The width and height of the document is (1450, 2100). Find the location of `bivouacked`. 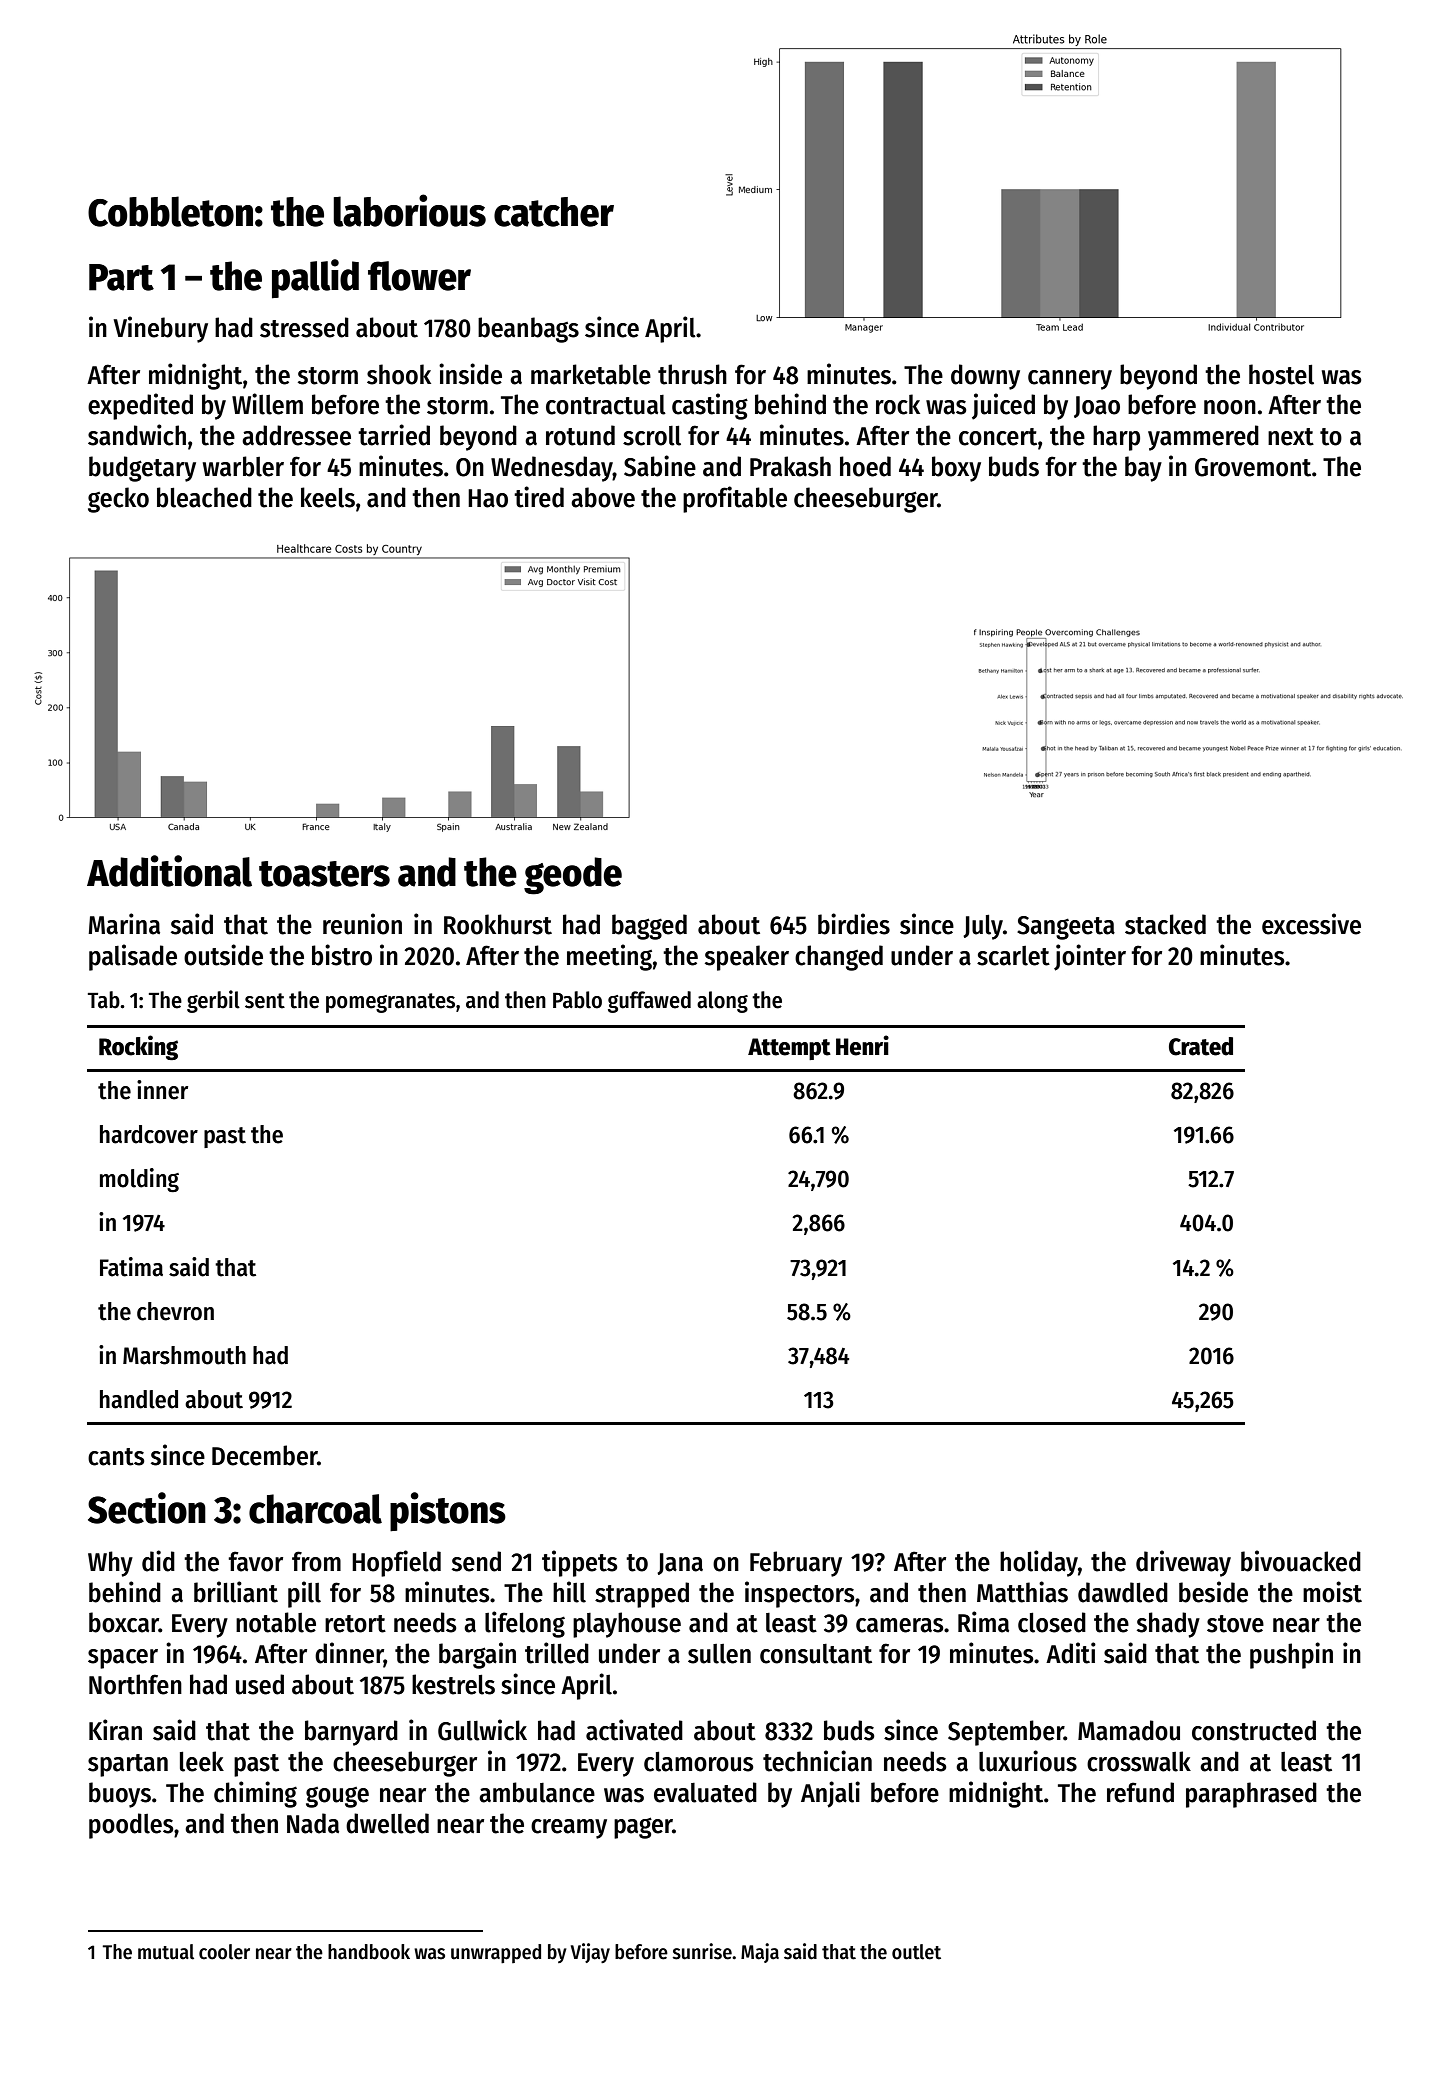

bivouacked is located at coordinates (1301, 1561).
